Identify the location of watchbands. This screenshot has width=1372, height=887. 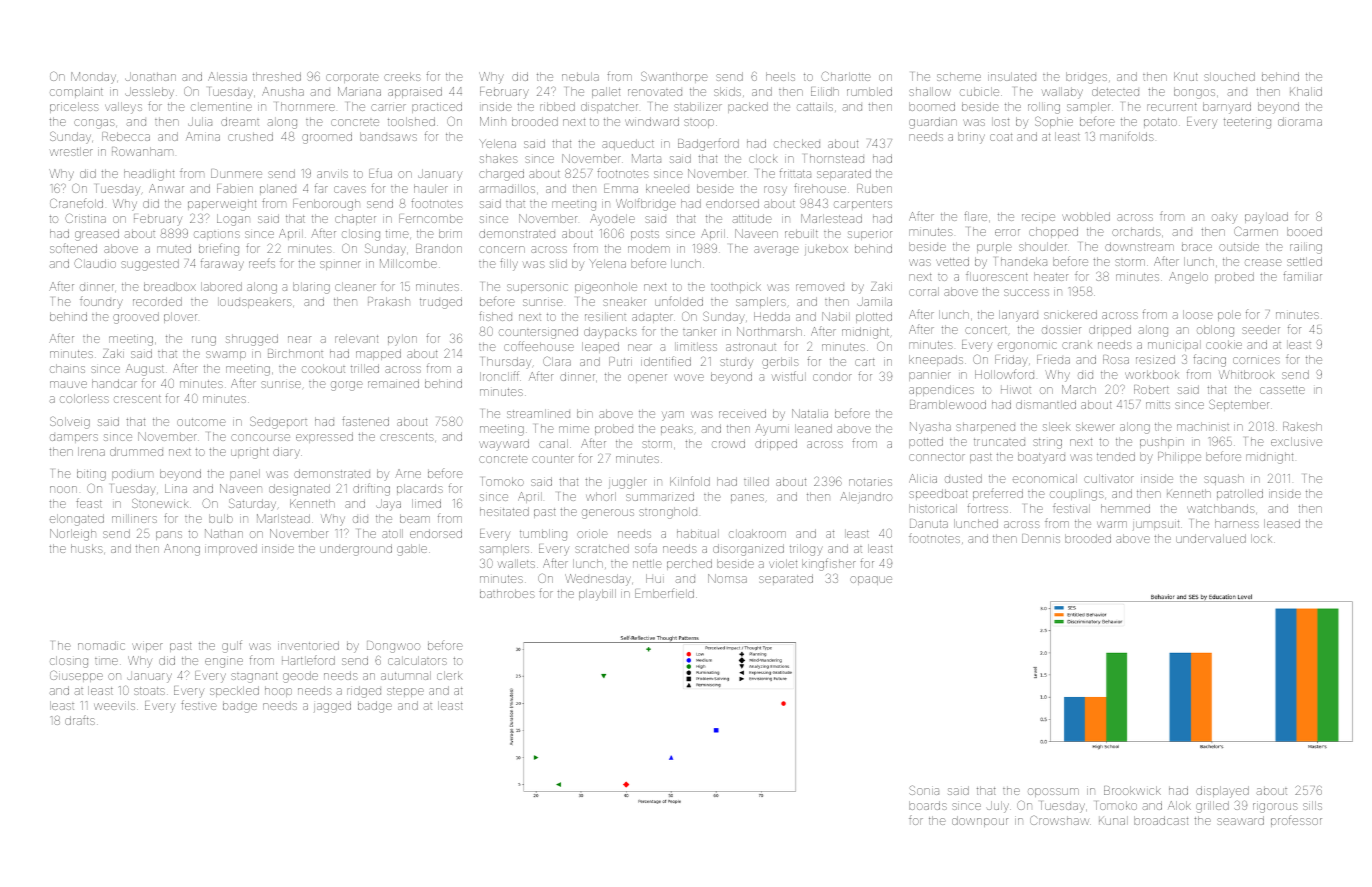
(1221, 508).
